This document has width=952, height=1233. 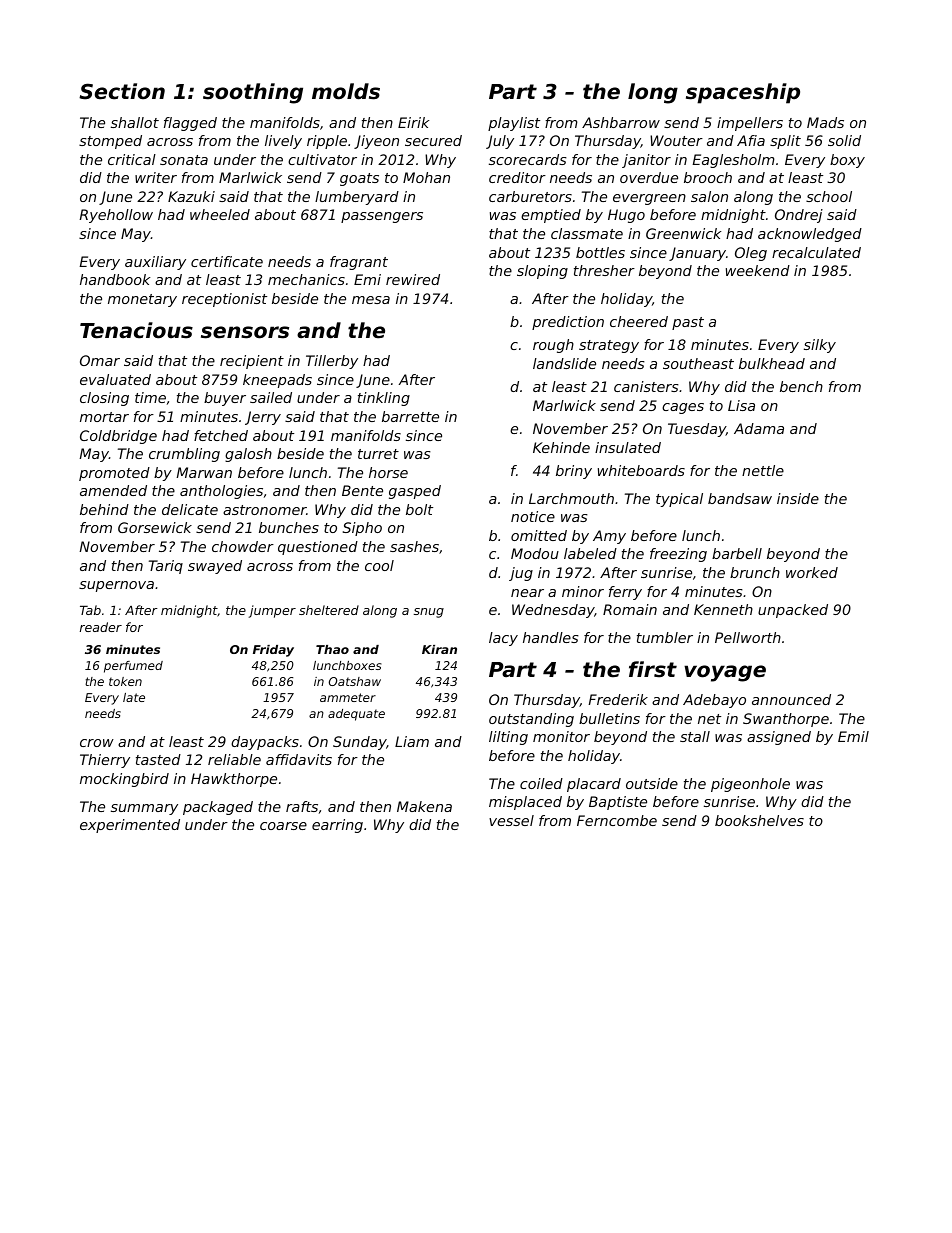 I want to click on inside, so click(x=798, y=498).
